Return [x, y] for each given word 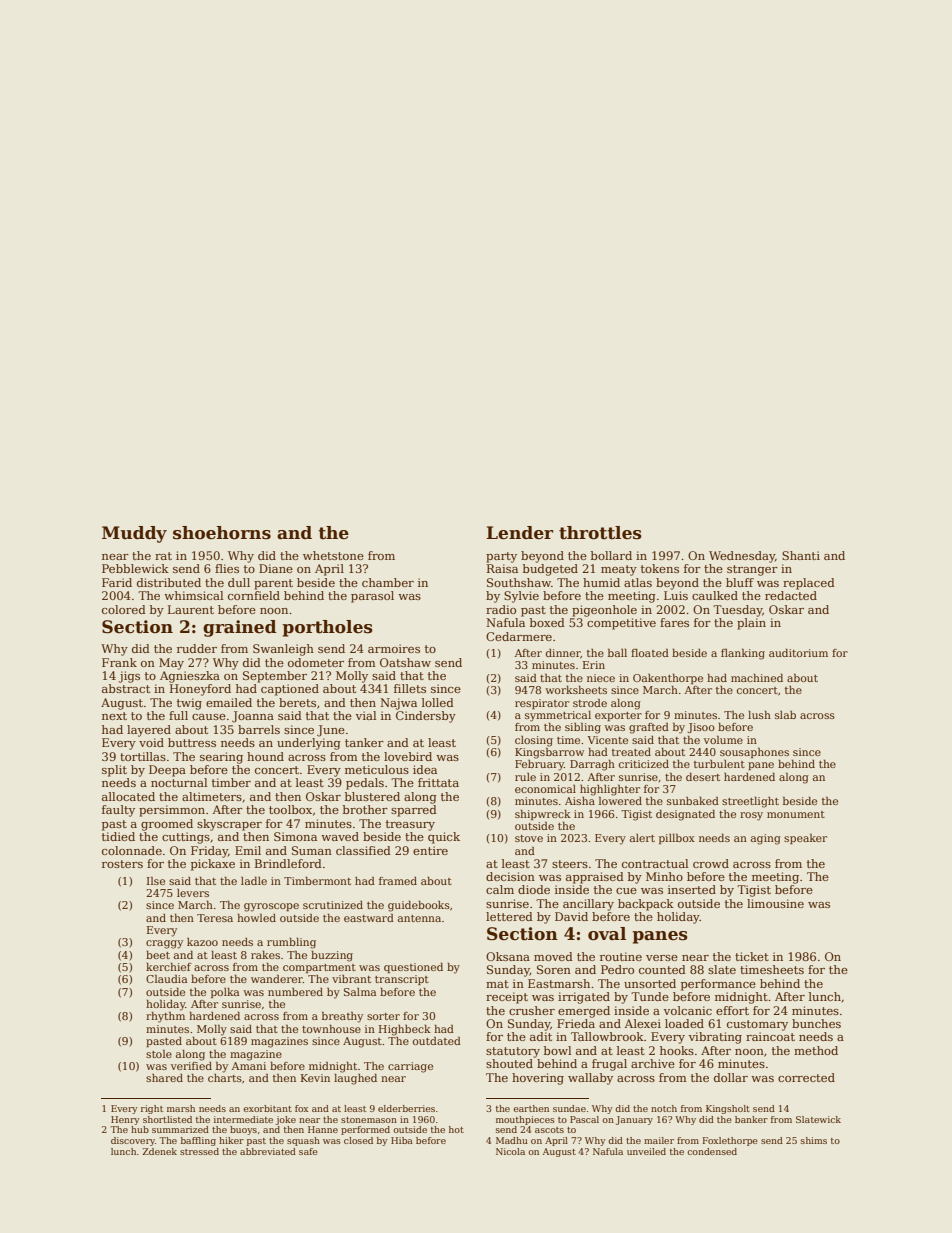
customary [757, 1025]
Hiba [402, 1140]
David [571, 916]
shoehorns [222, 533]
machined [757, 678]
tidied [118, 836]
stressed [199, 1151]
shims [814, 1140]
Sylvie [521, 597]
